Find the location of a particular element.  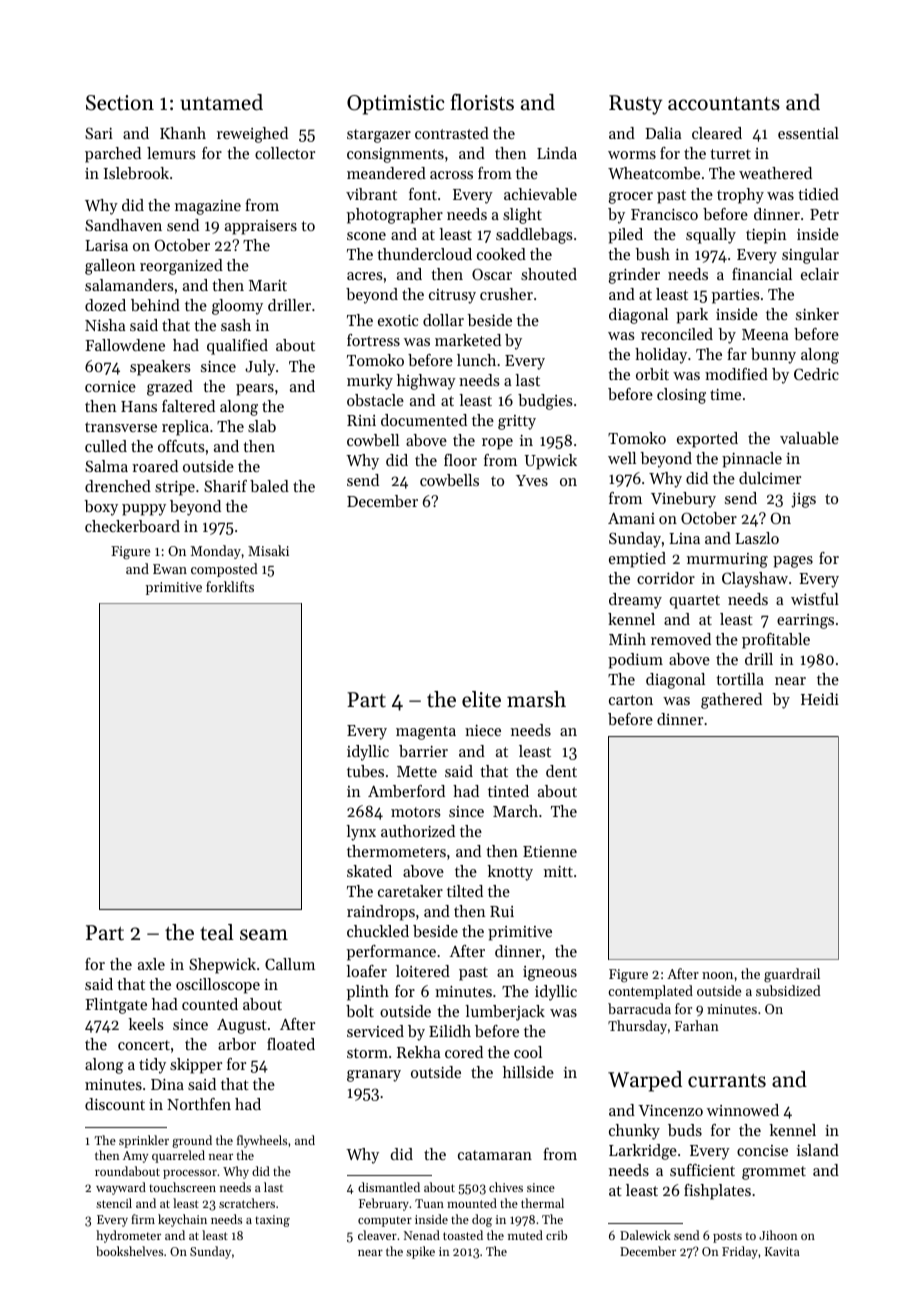

taxing is located at coordinates (272, 1221).
